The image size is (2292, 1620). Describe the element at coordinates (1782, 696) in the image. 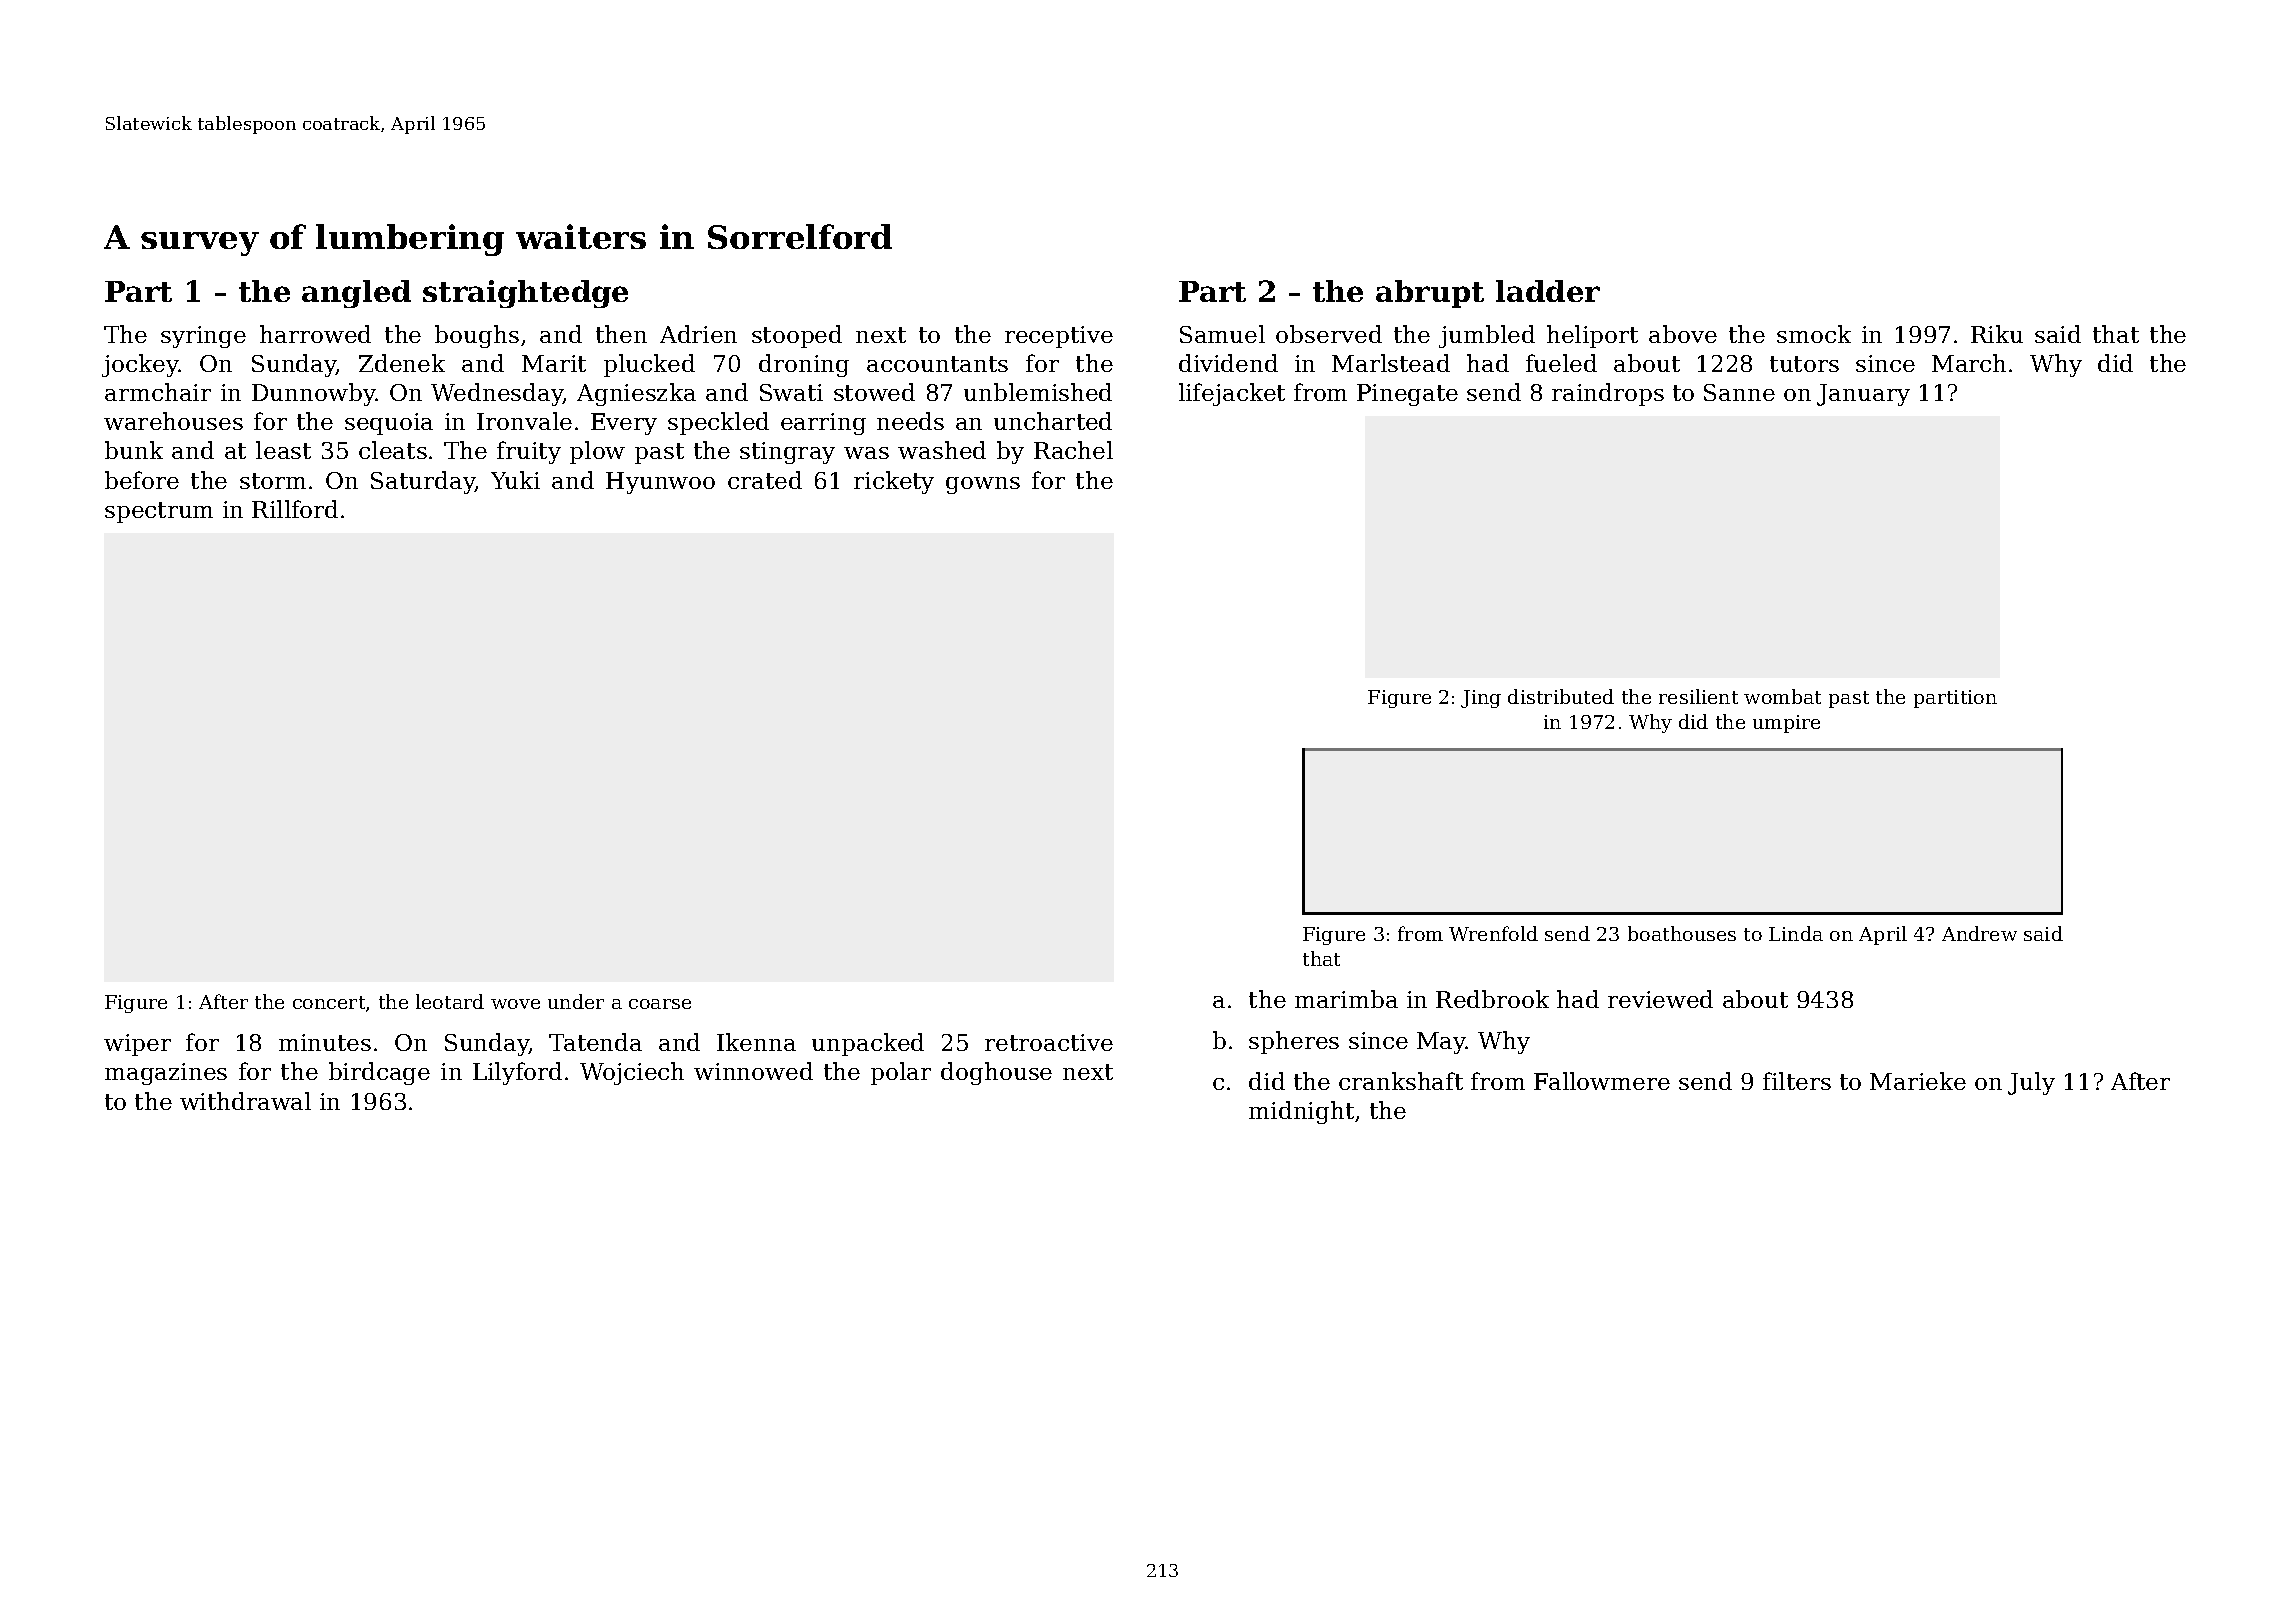

I see `wombat` at that location.
